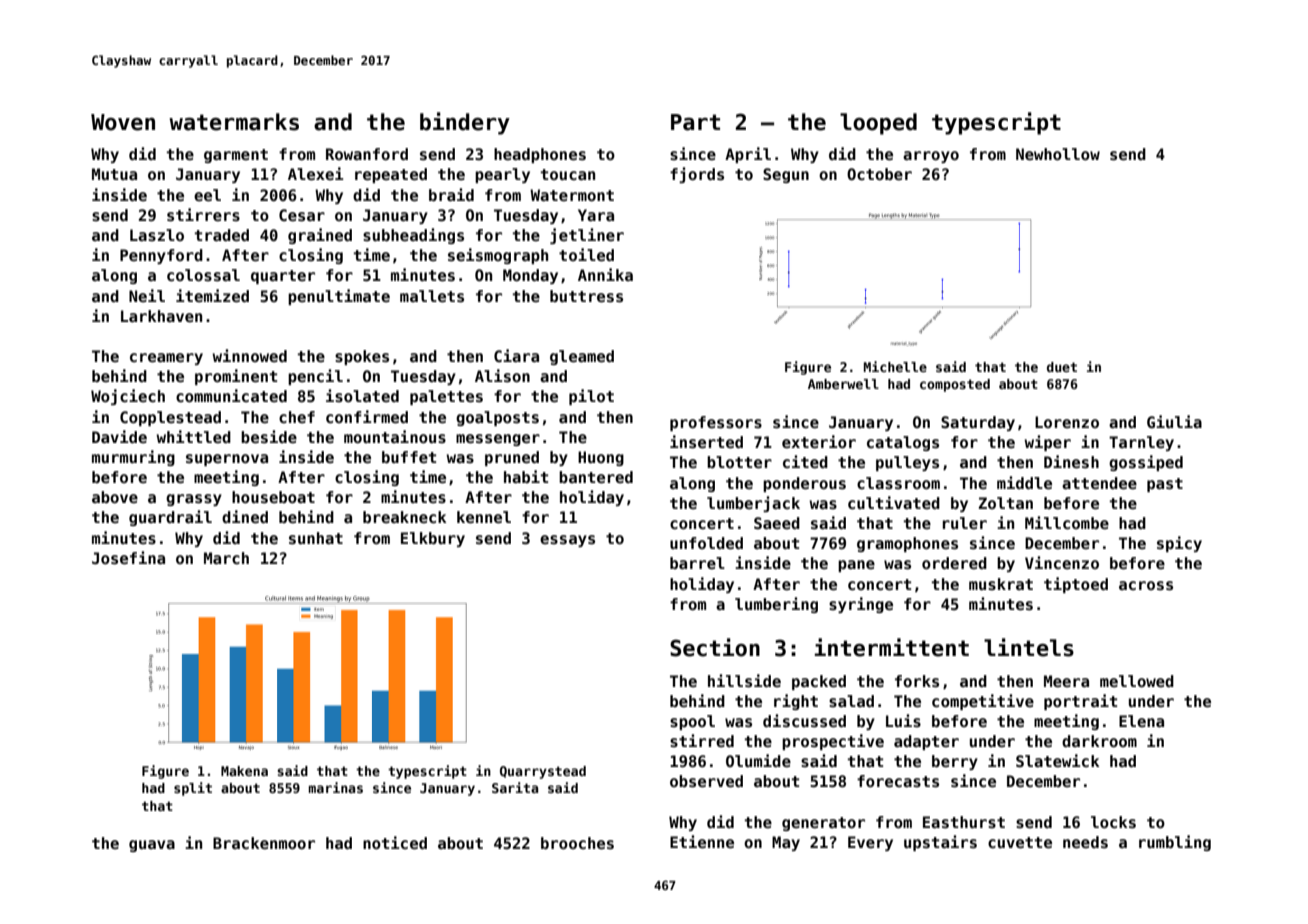  What do you see at coordinates (1062, 367) in the page?
I see `duet` at bounding box center [1062, 367].
